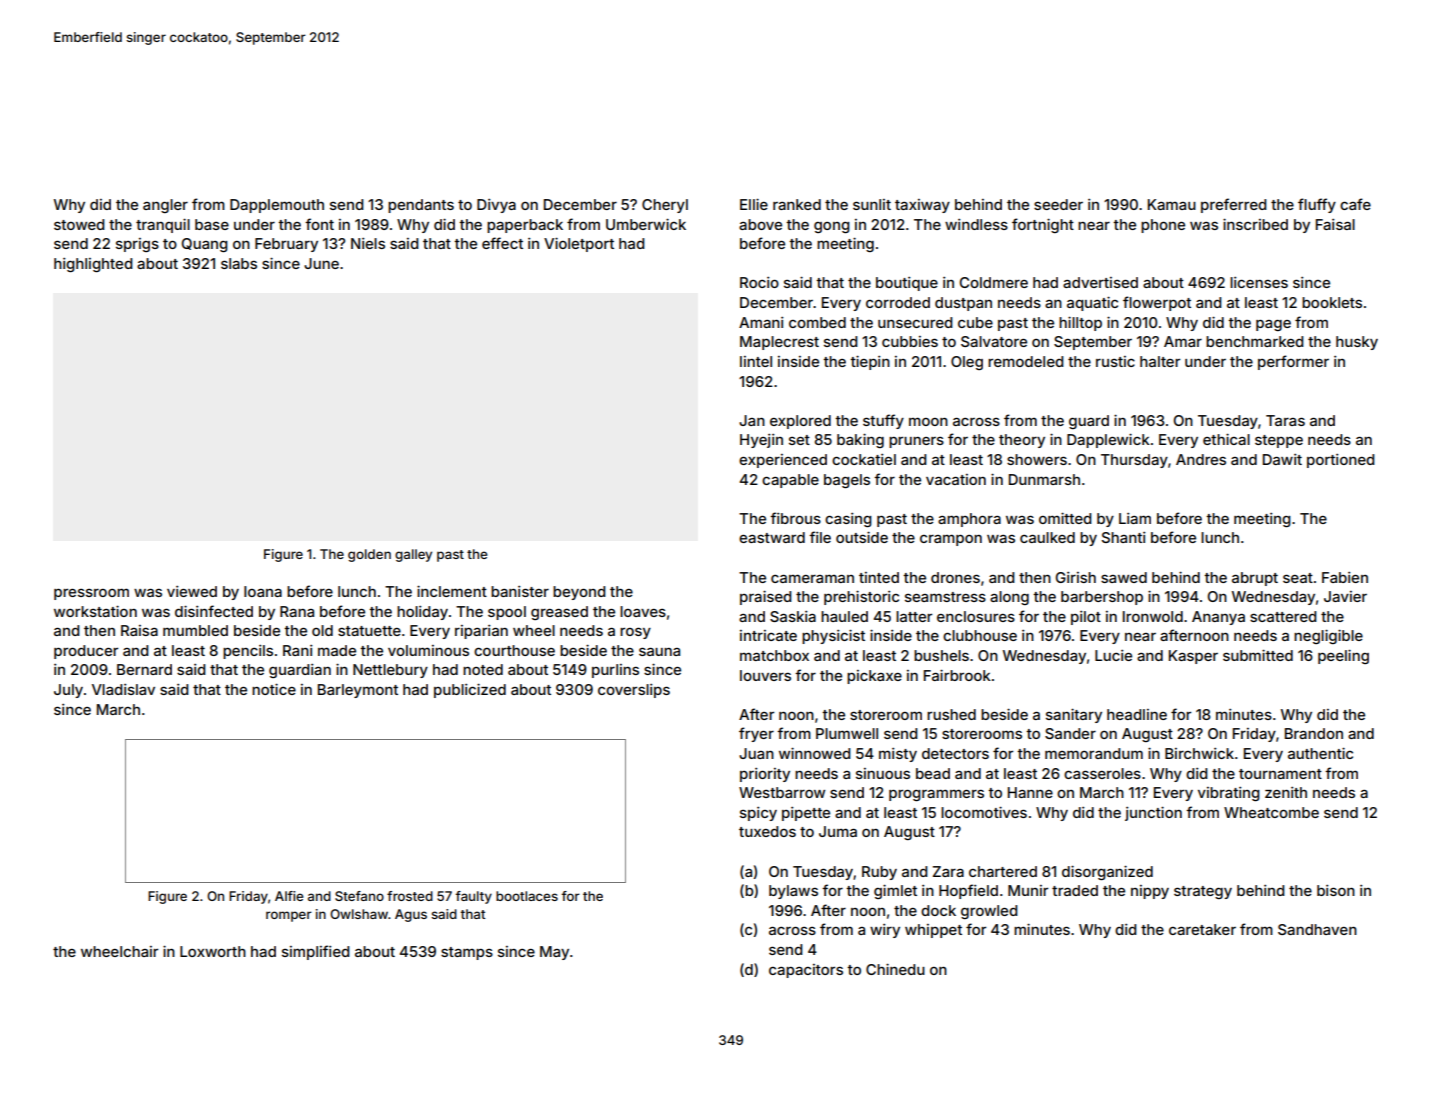 This screenshot has height=1110, width=1437. What do you see at coordinates (91, 594) in the screenshot?
I see `pressroom` at bounding box center [91, 594].
